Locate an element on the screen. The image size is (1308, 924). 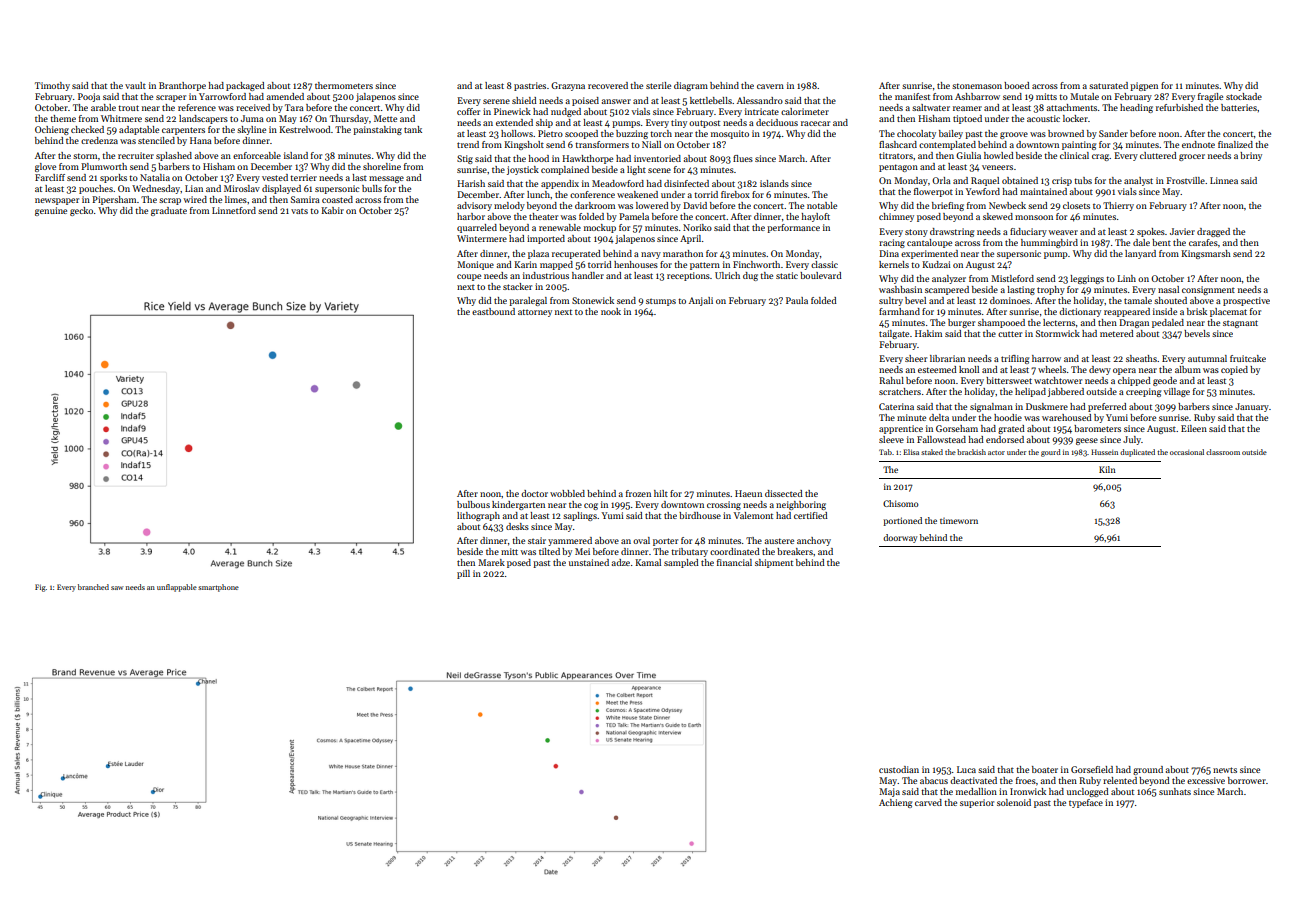
unflappable is located at coordinates (177, 588).
